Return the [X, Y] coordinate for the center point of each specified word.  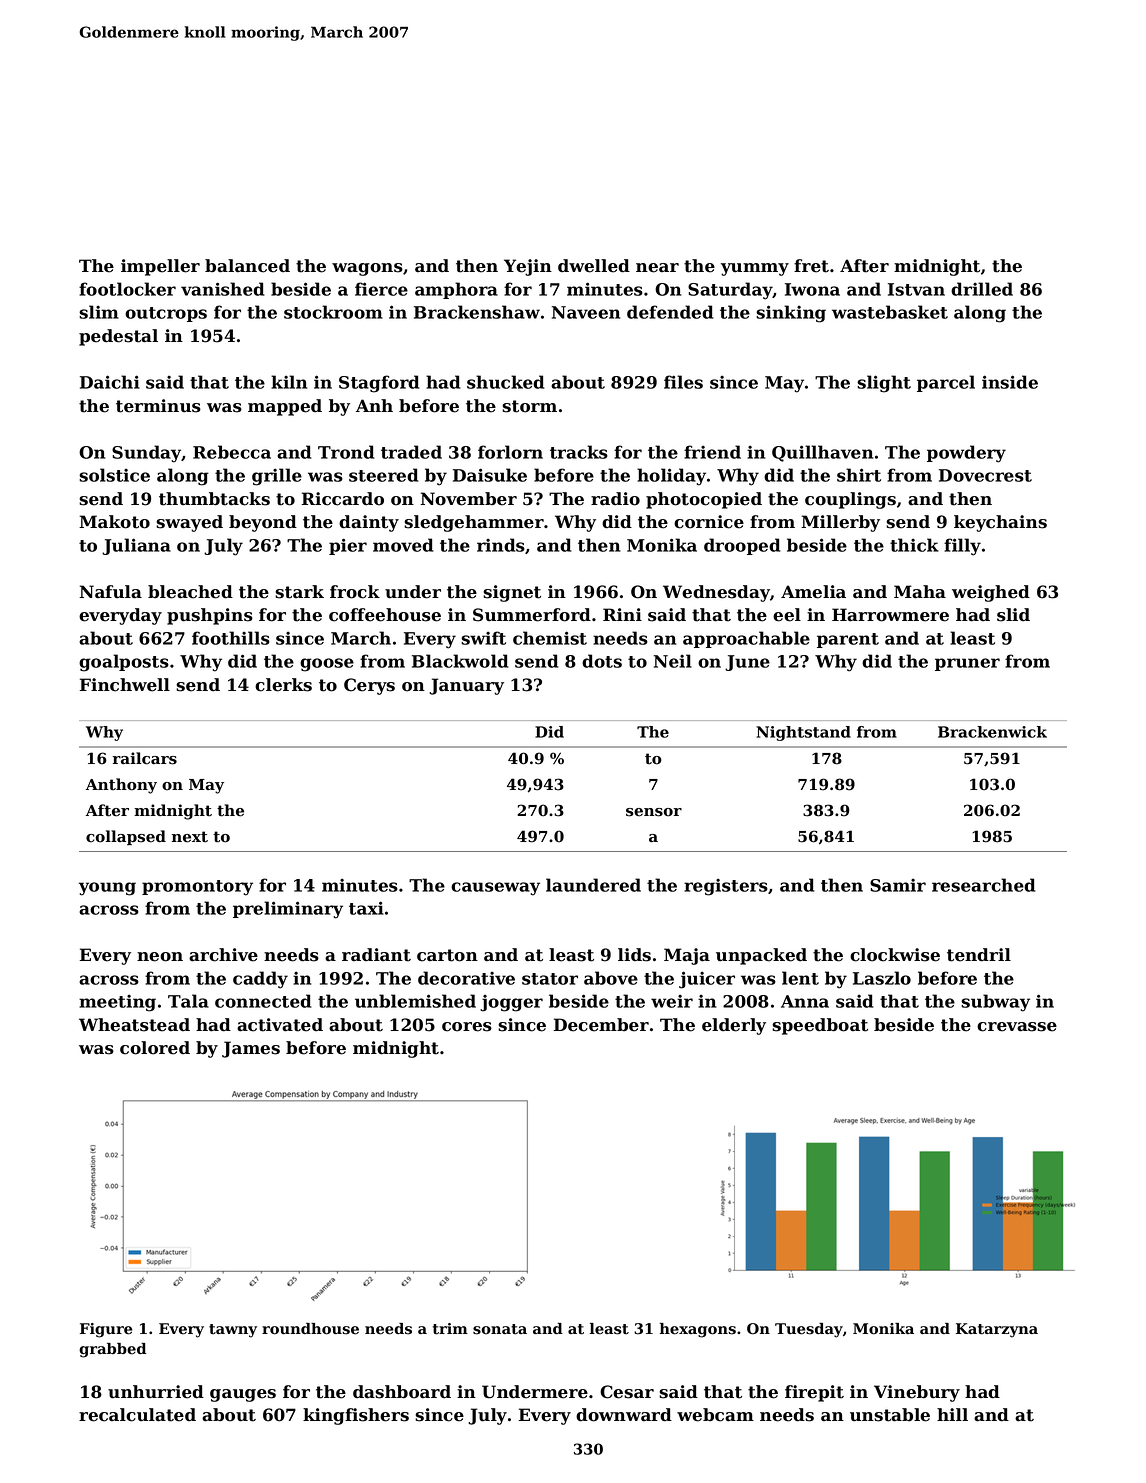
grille [277, 477]
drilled [982, 289]
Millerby [840, 523]
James [251, 1049]
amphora [456, 290]
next [190, 837]
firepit [814, 1393]
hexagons [698, 1330]
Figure [106, 1330]
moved [403, 545]
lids [634, 955]
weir [672, 1001]
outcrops [166, 314]
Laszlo [882, 978]
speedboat [820, 1026]
